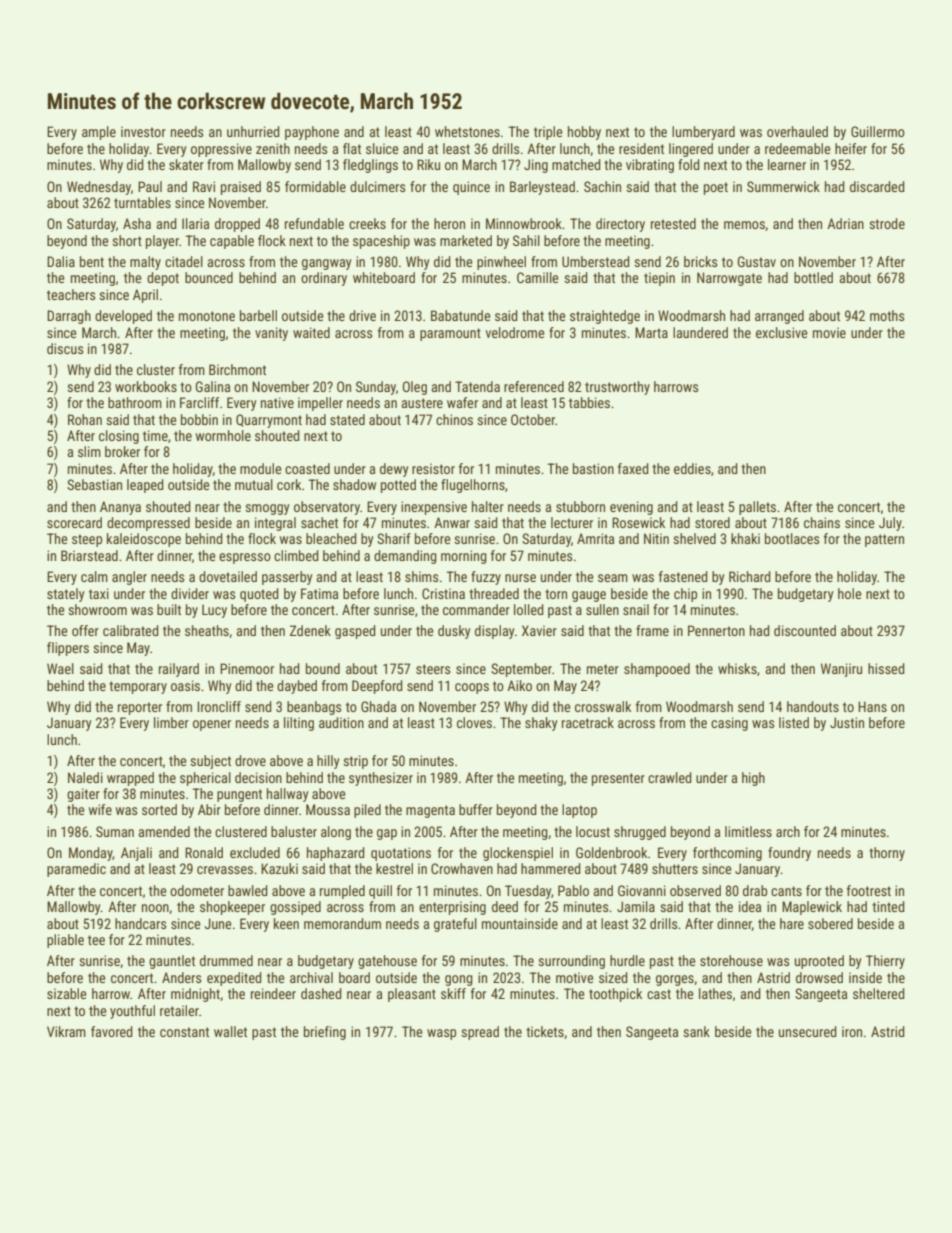 The width and height of the image is (952, 1233). Describe the element at coordinates (830, 923) in the image. I see `sobered` at that location.
